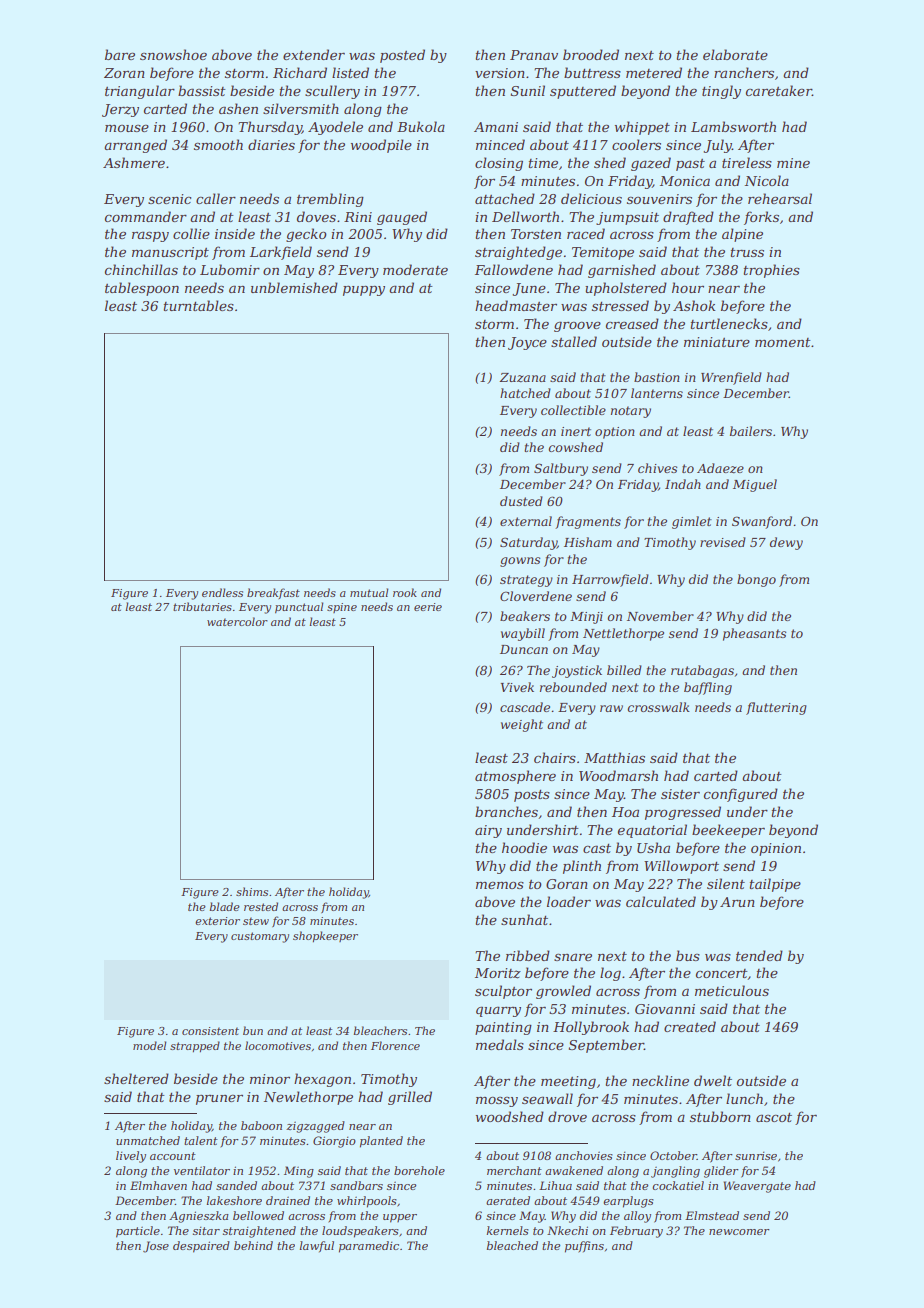 The image size is (924, 1308). What do you see at coordinates (149, 1045) in the document?
I see `model` at bounding box center [149, 1045].
